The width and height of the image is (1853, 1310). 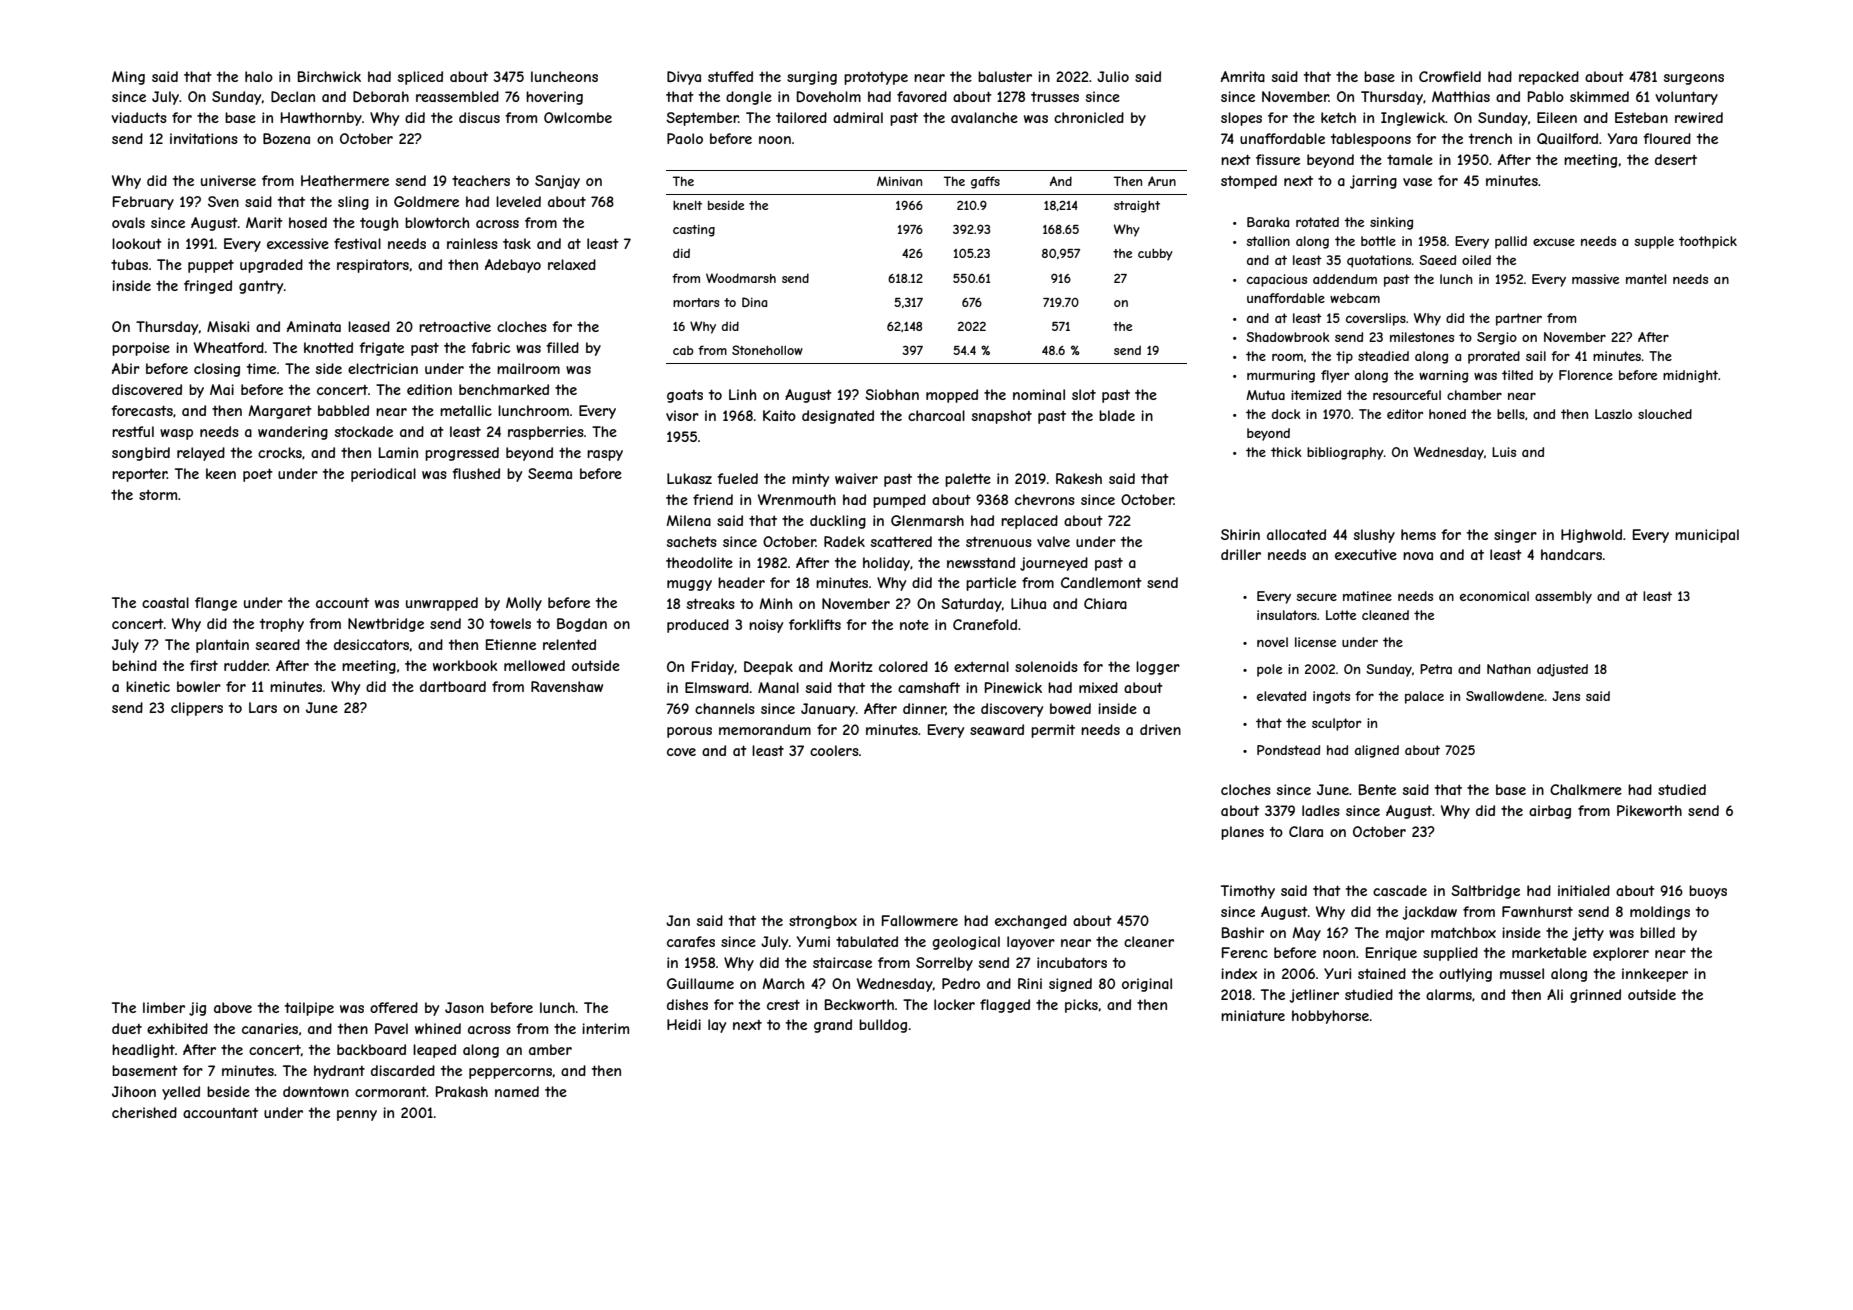 I want to click on mantel, so click(x=1646, y=279).
